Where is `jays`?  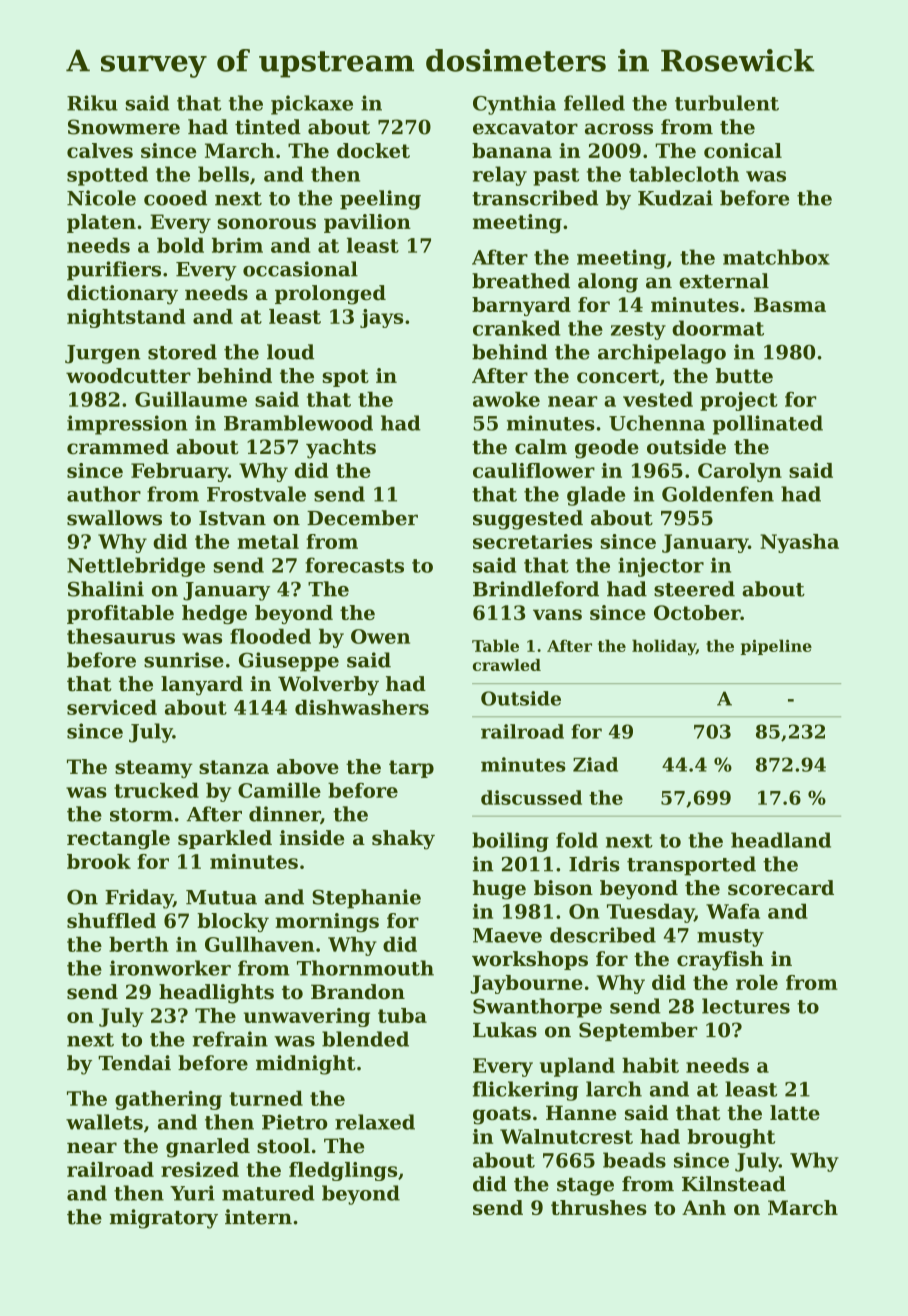
jays is located at coordinates (381, 318).
